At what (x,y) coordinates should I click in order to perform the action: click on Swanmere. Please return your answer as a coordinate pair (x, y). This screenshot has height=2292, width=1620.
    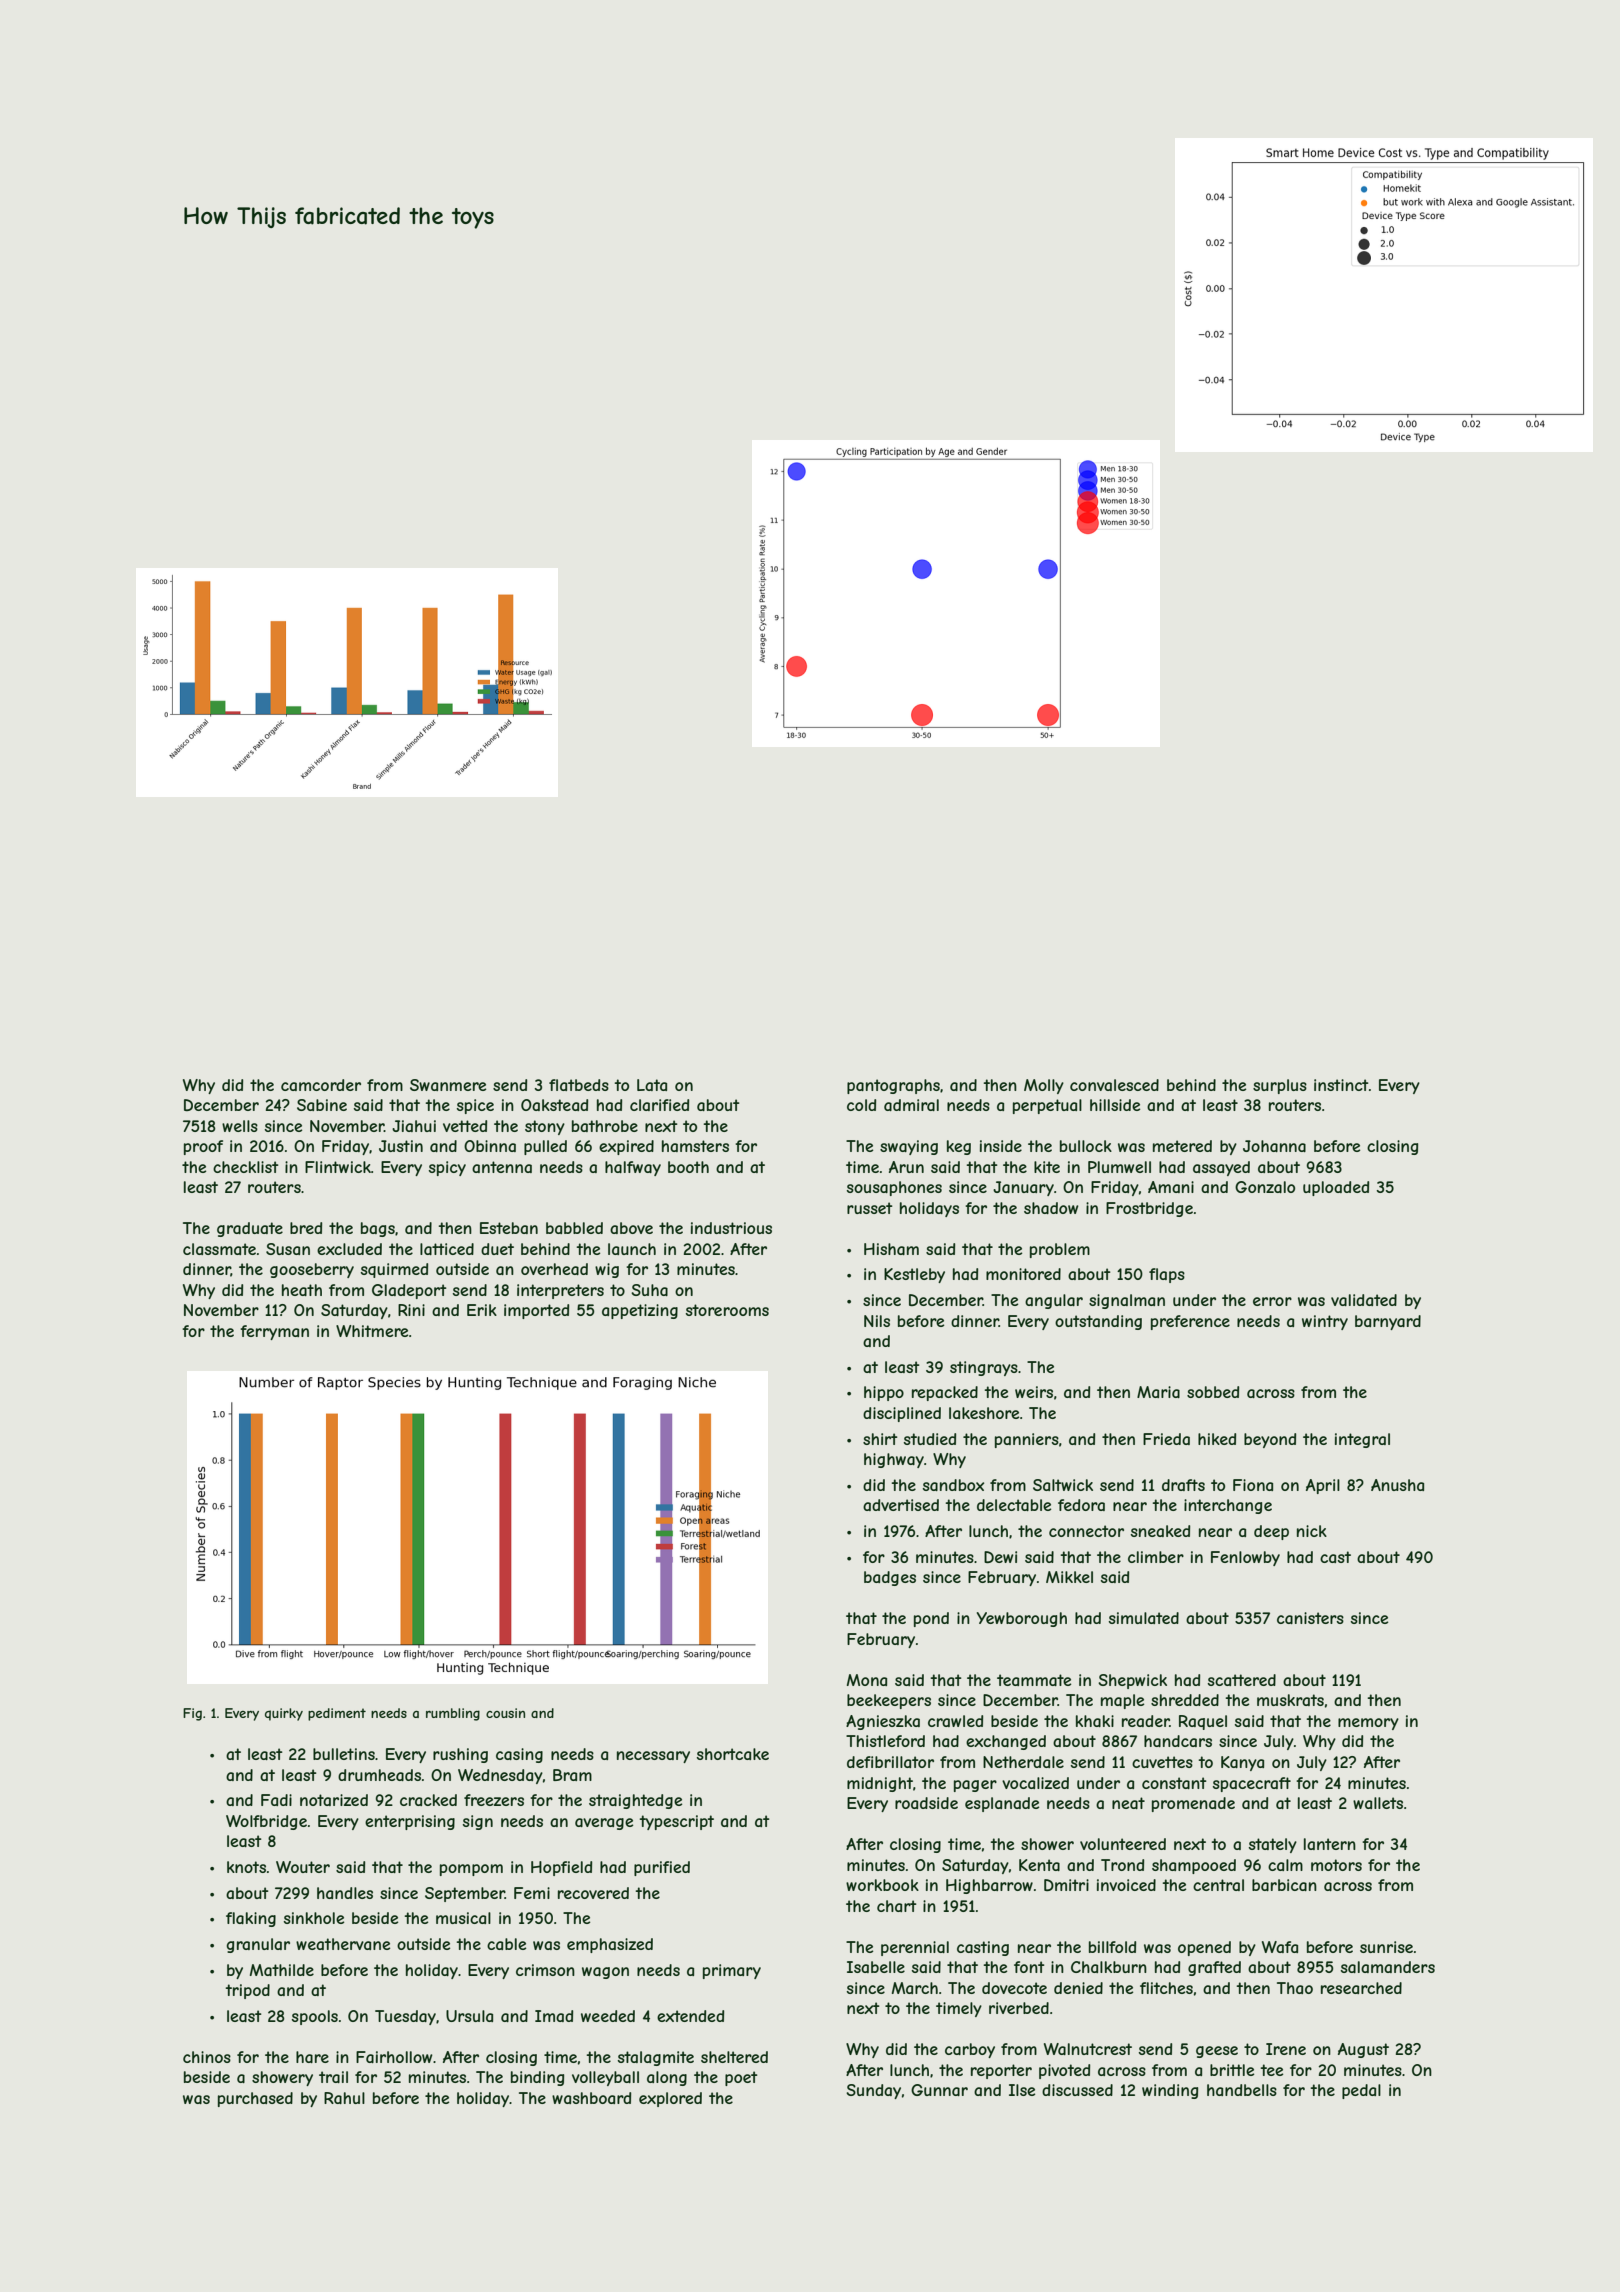
    Looking at the image, I should click on (448, 1085).
